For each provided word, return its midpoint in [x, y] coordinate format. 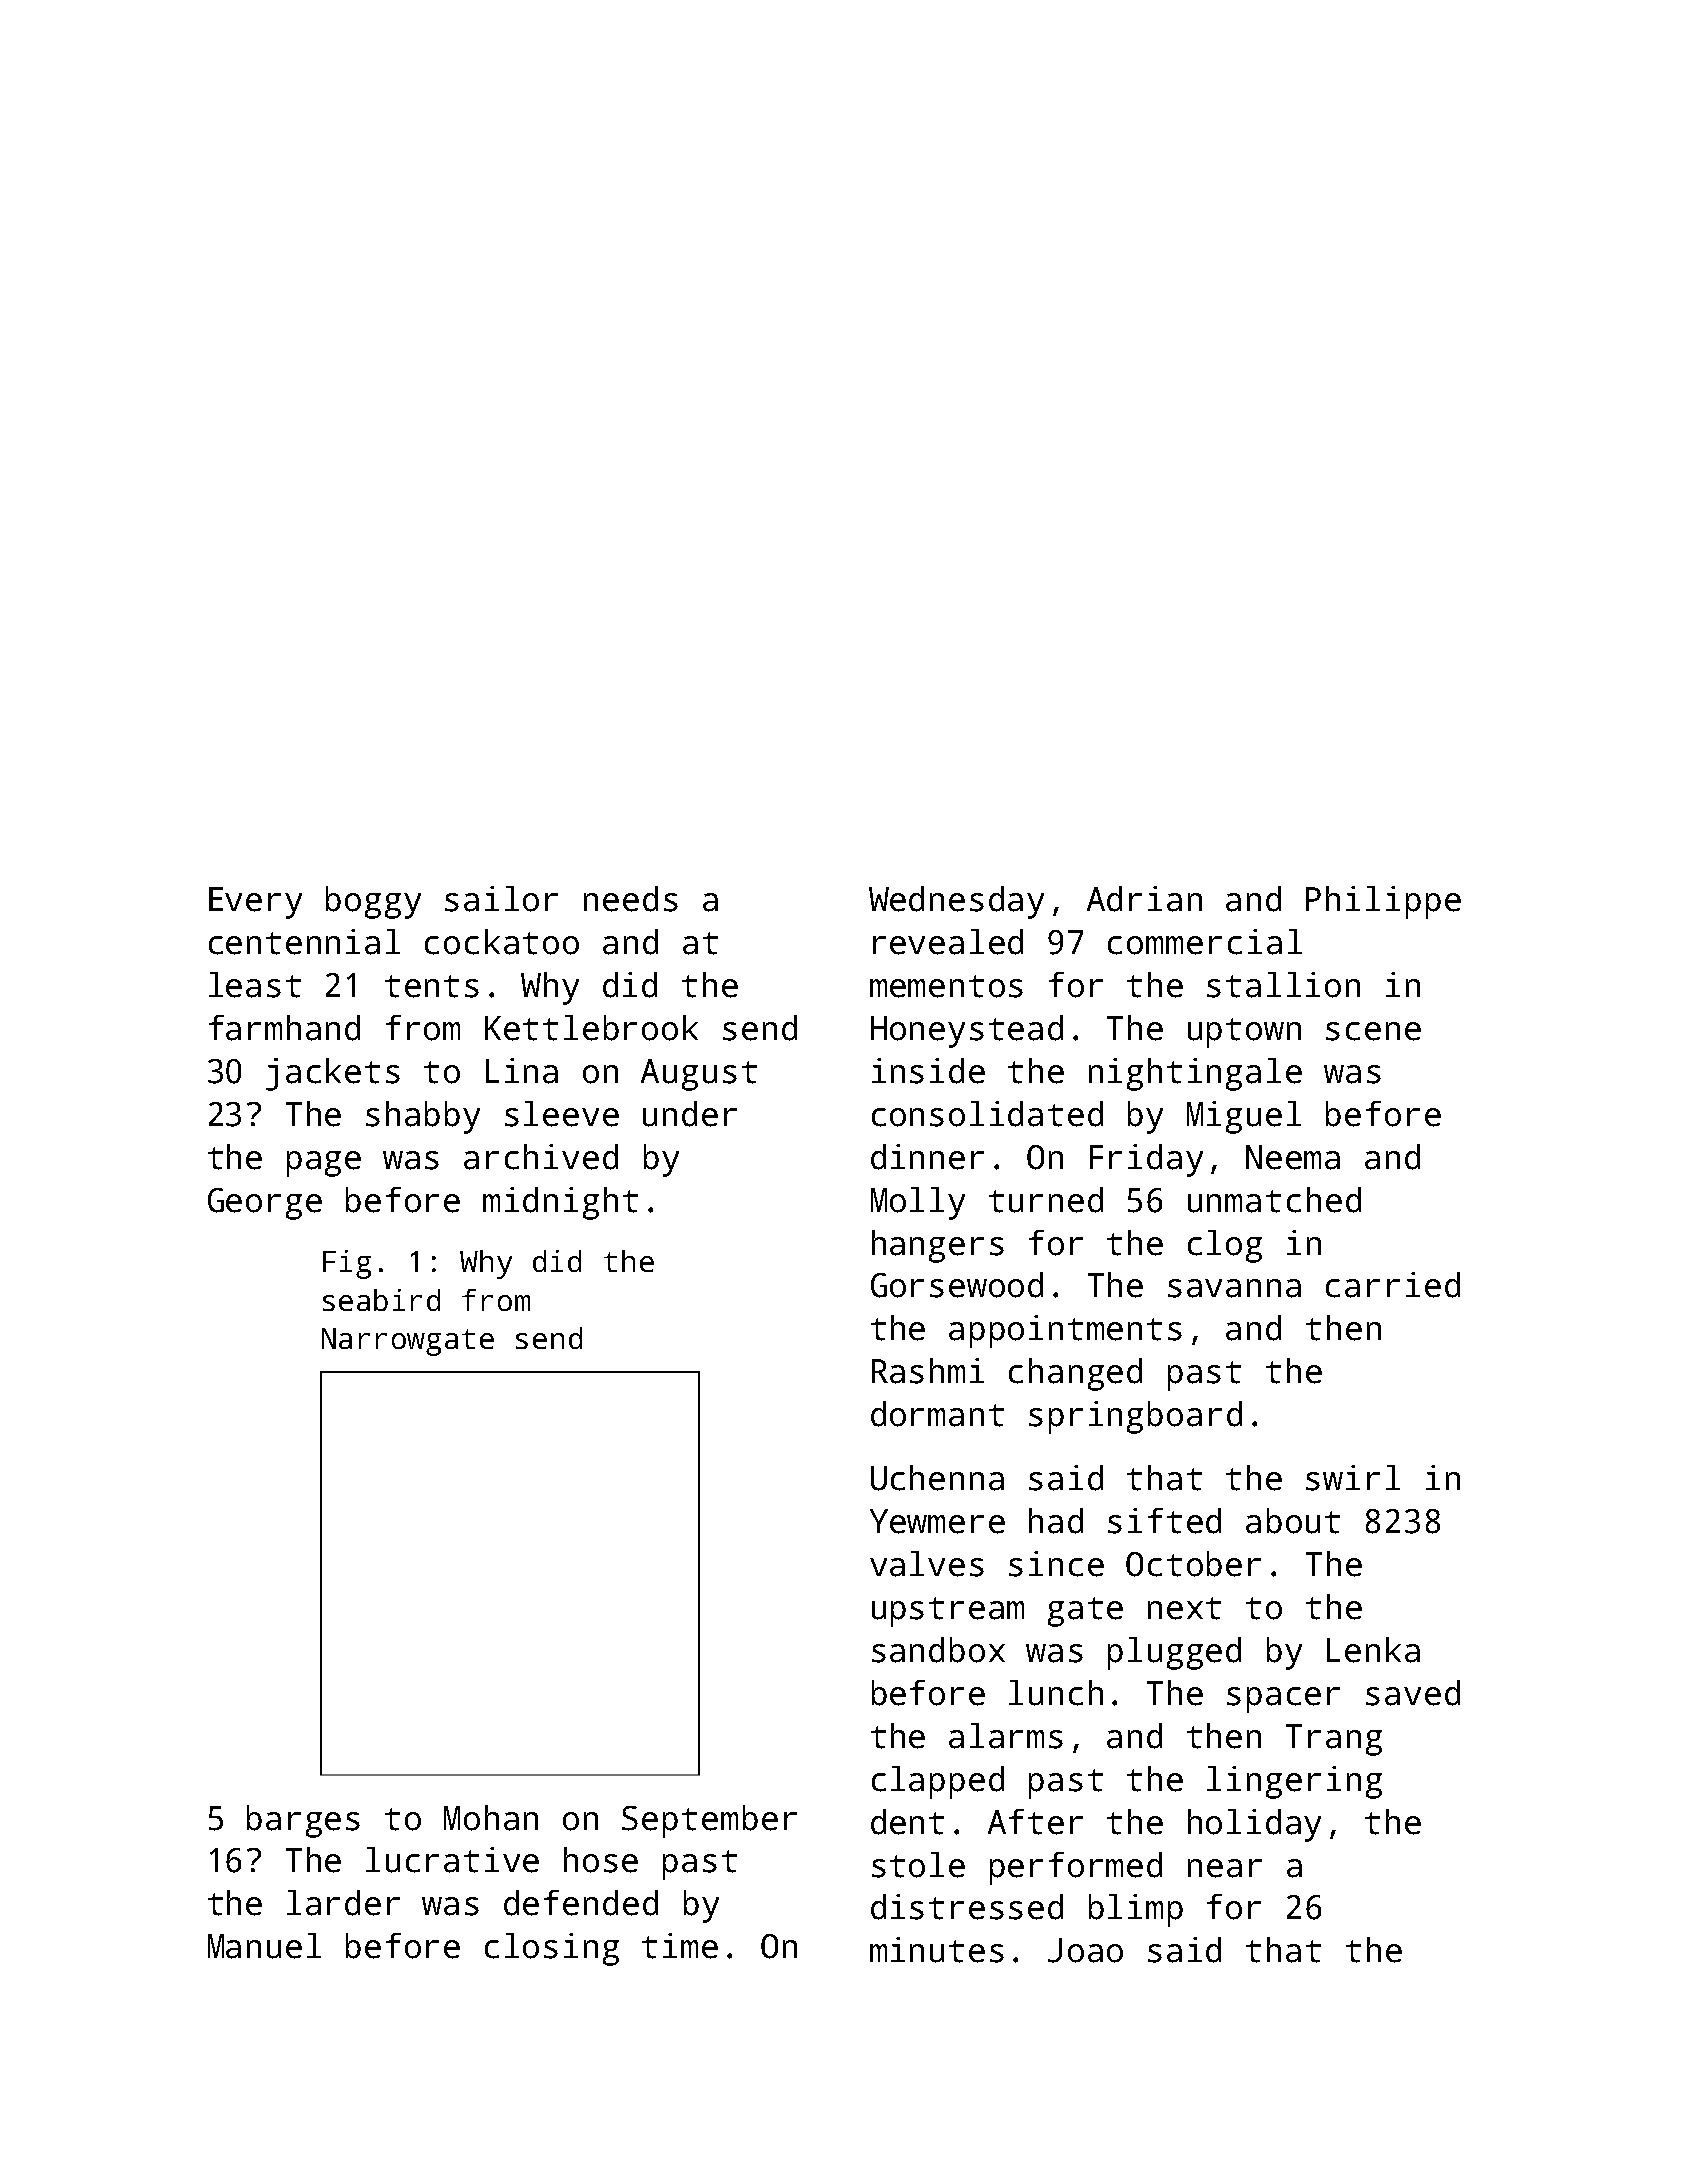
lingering [1294, 1782]
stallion [1283, 985]
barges [303, 1821]
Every [255, 903]
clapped [938, 1782]
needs [631, 899]
